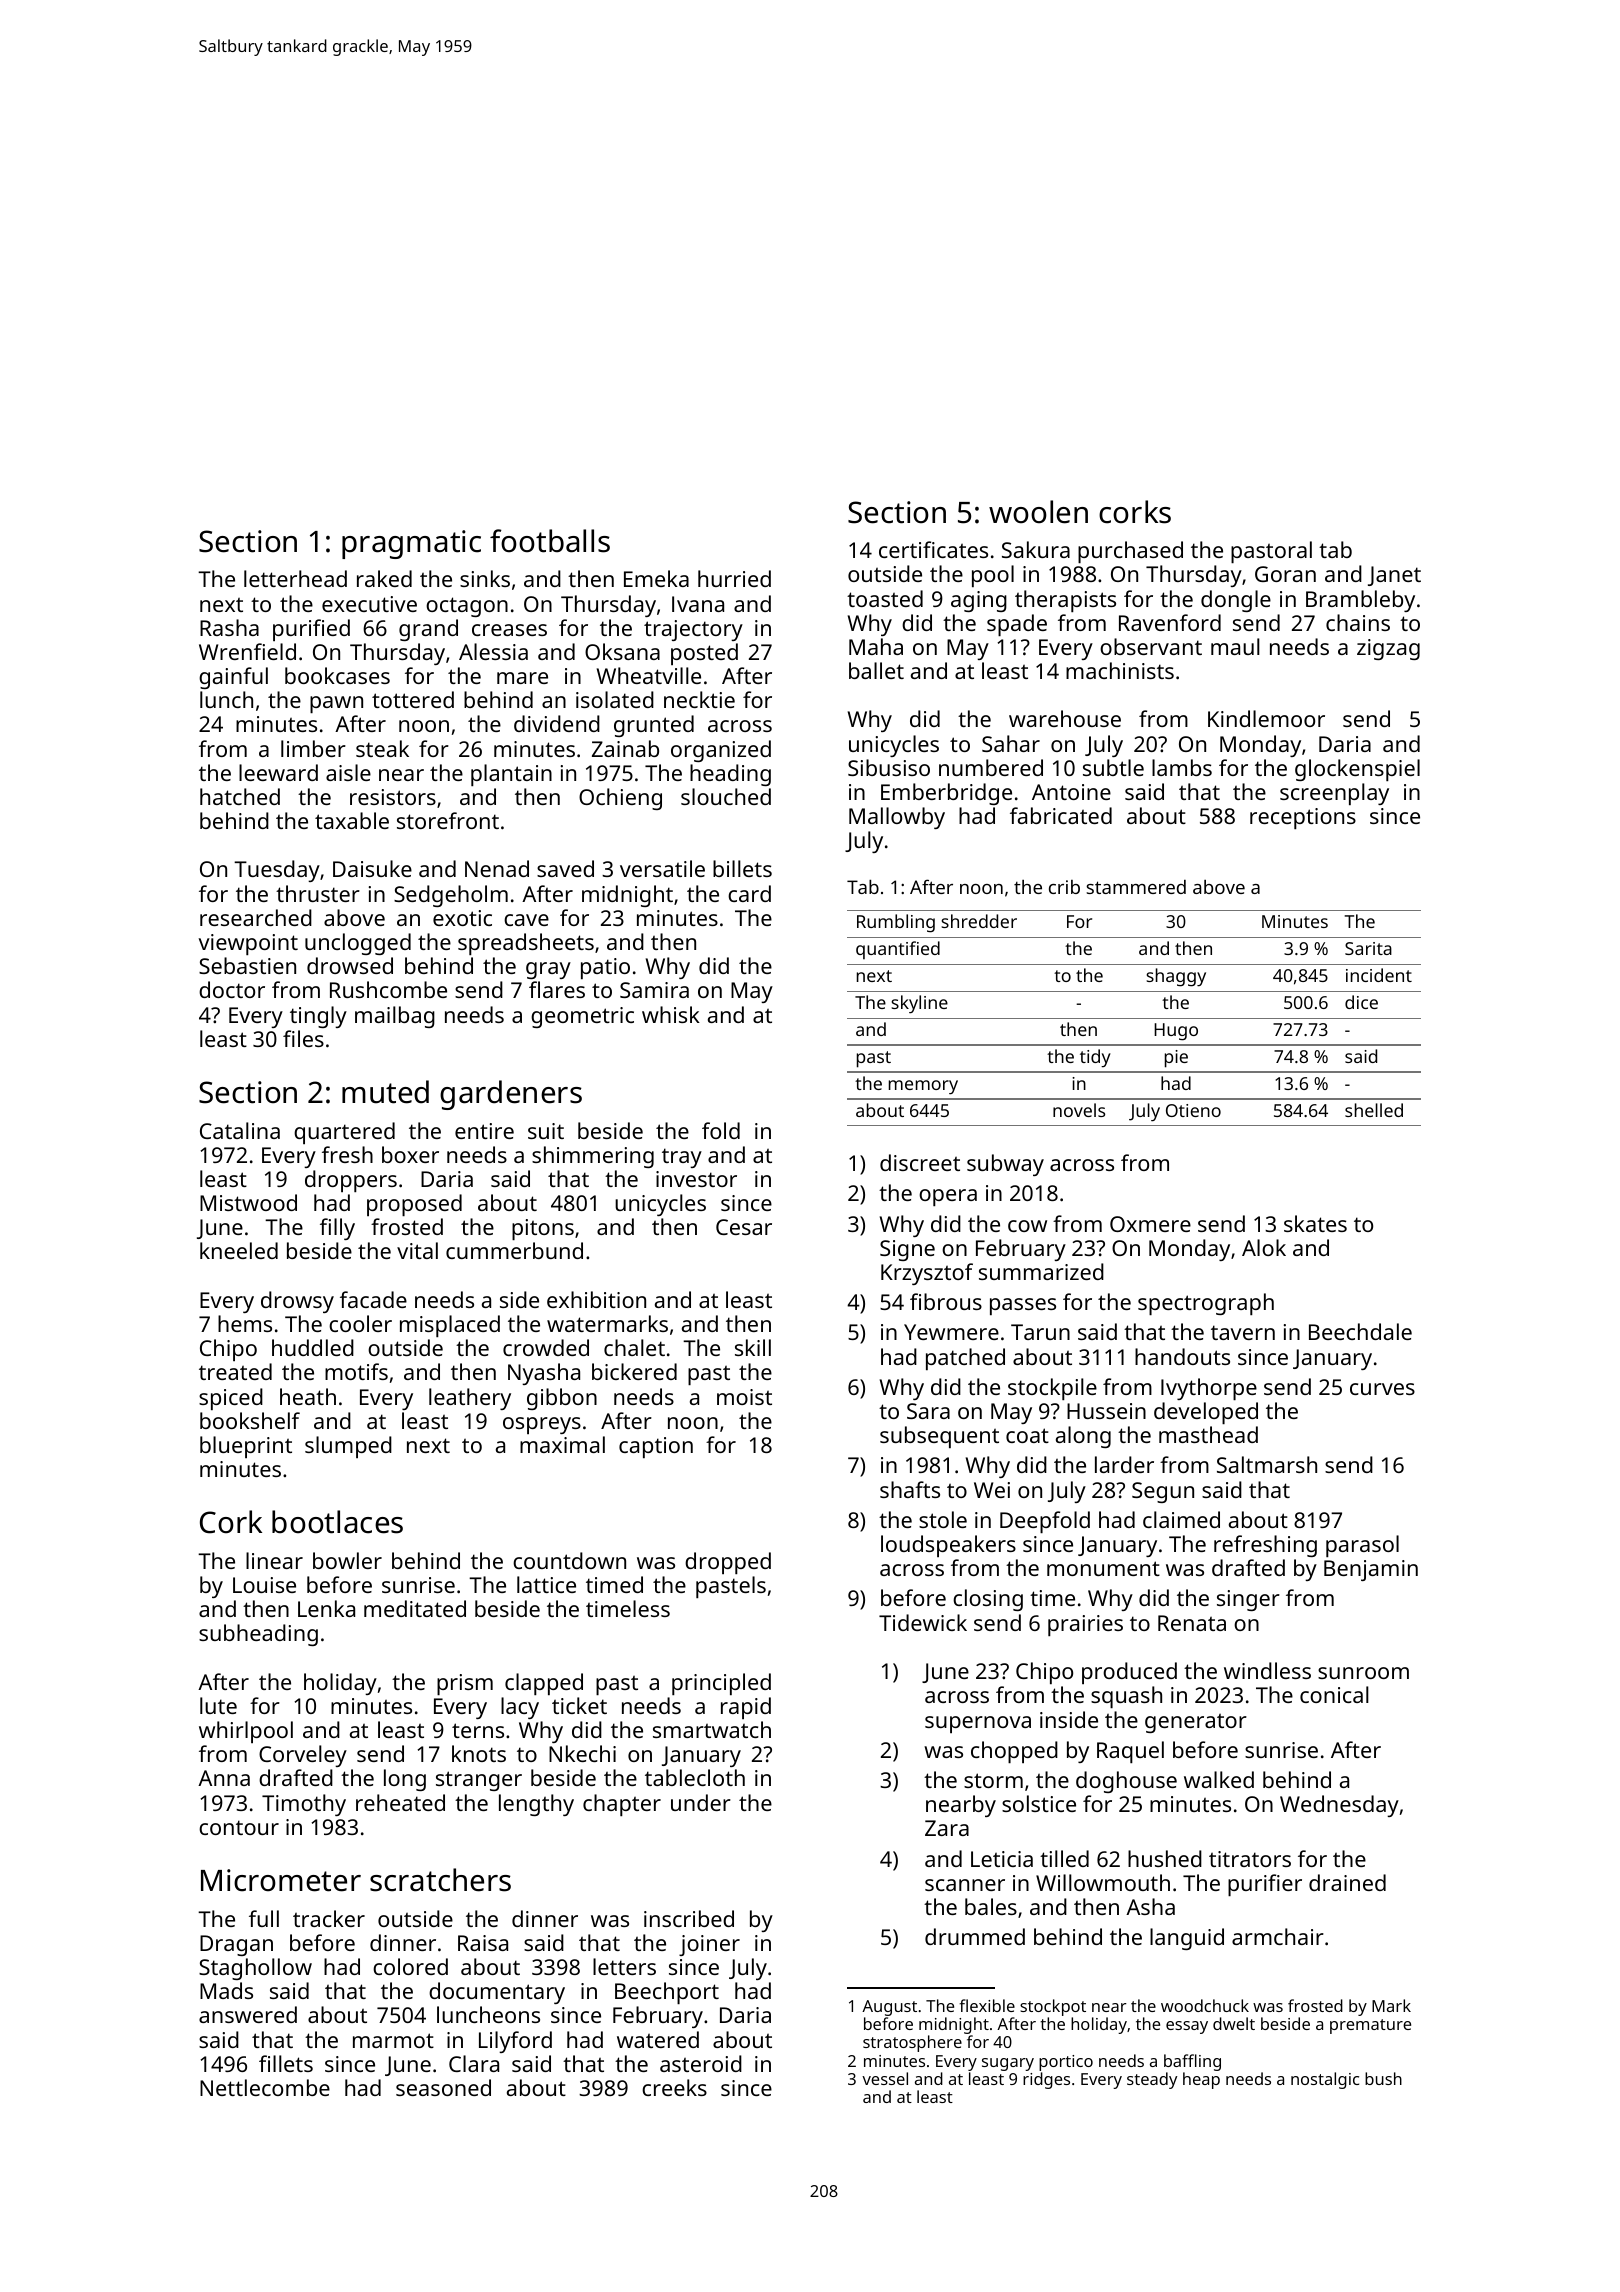  What do you see at coordinates (1130, 552) in the screenshot?
I see `purchased` at bounding box center [1130, 552].
